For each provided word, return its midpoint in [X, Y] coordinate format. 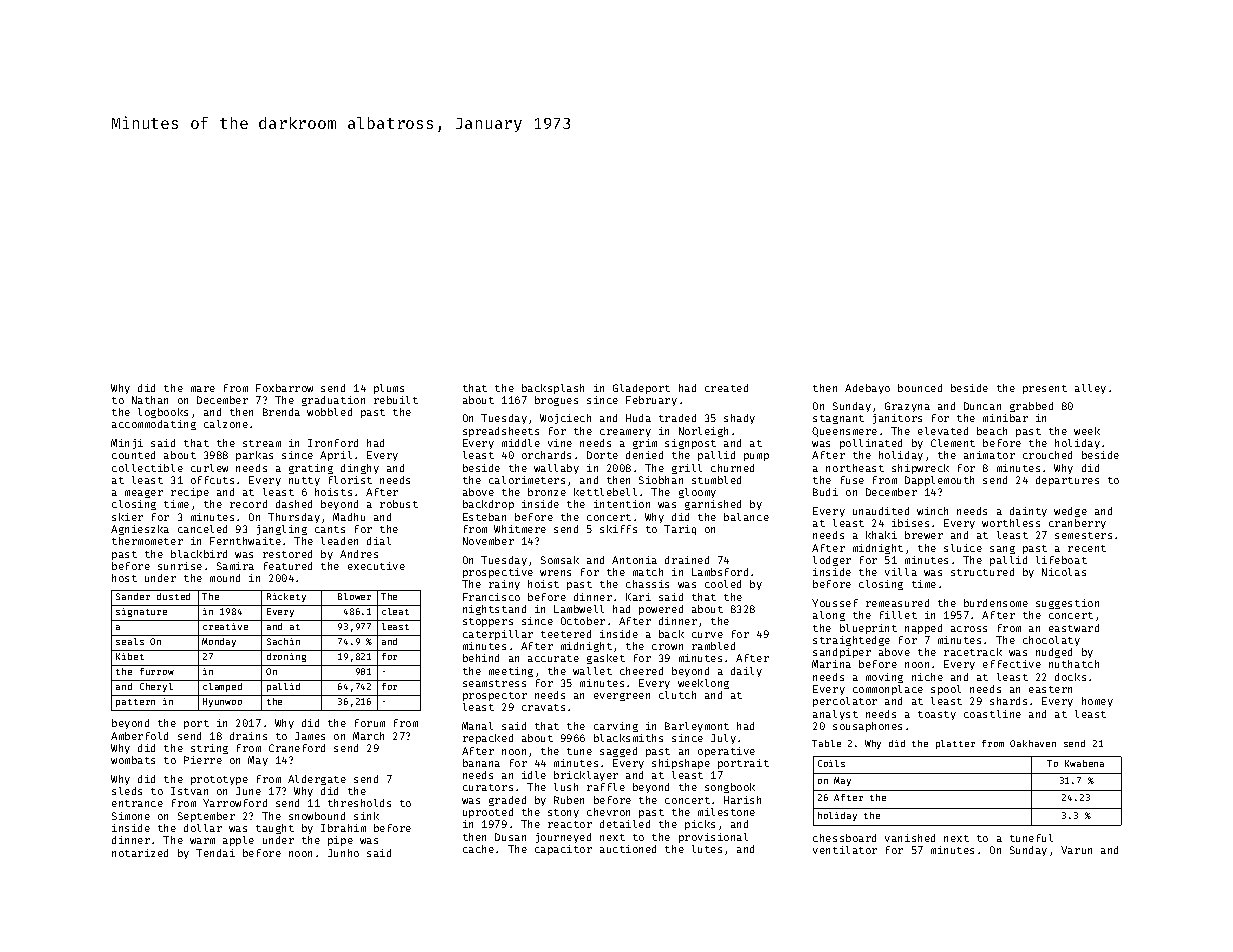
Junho [343, 853]
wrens [555, 573]
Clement [953, 443]
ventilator [845, 850]
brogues [556, 401]
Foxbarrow [284, 388]
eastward [1074, 628]
